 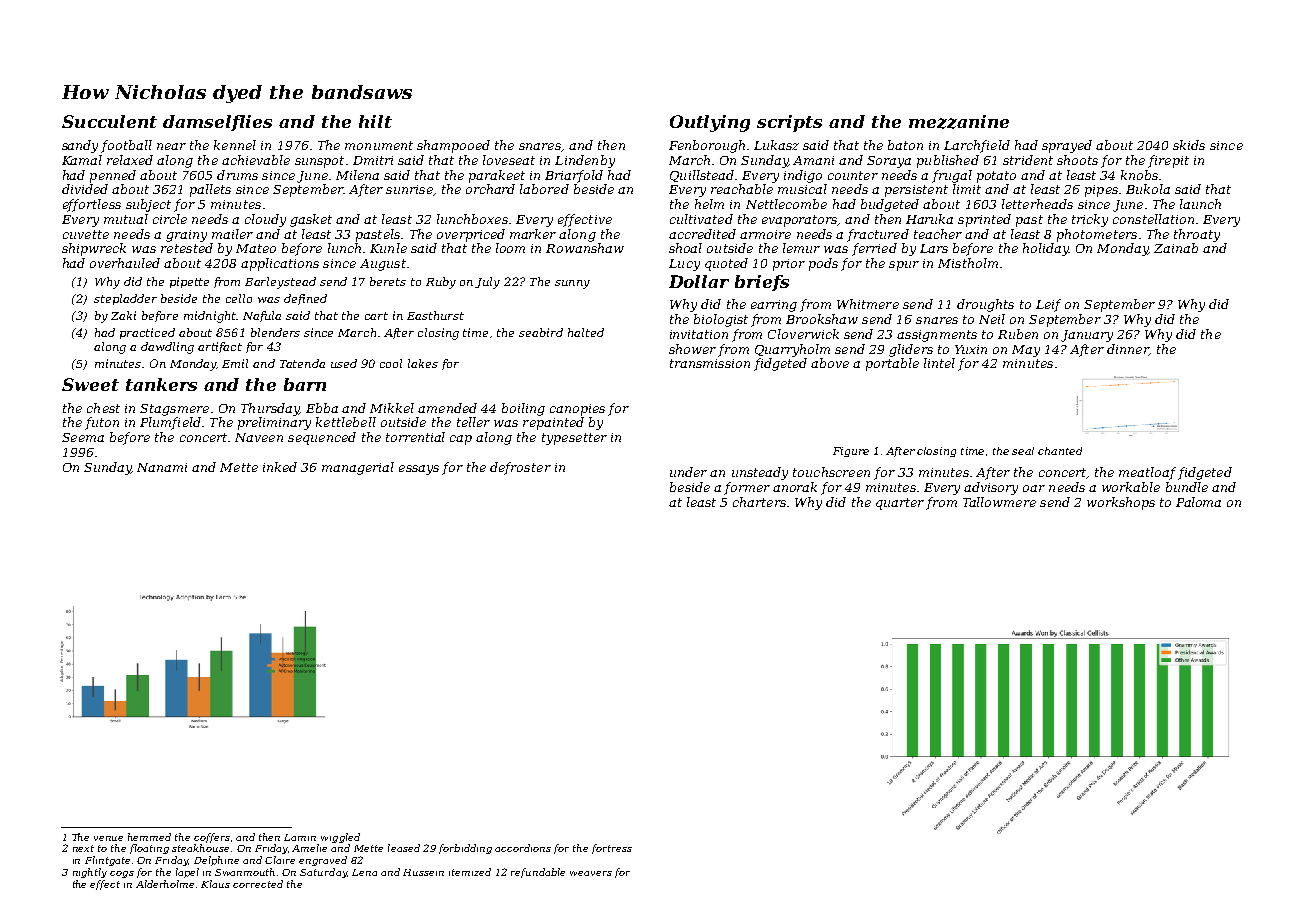 What do you see at coordinates (162, 467) in the screenshot?
I see `Nanami` at bounding box center [162, 467].
